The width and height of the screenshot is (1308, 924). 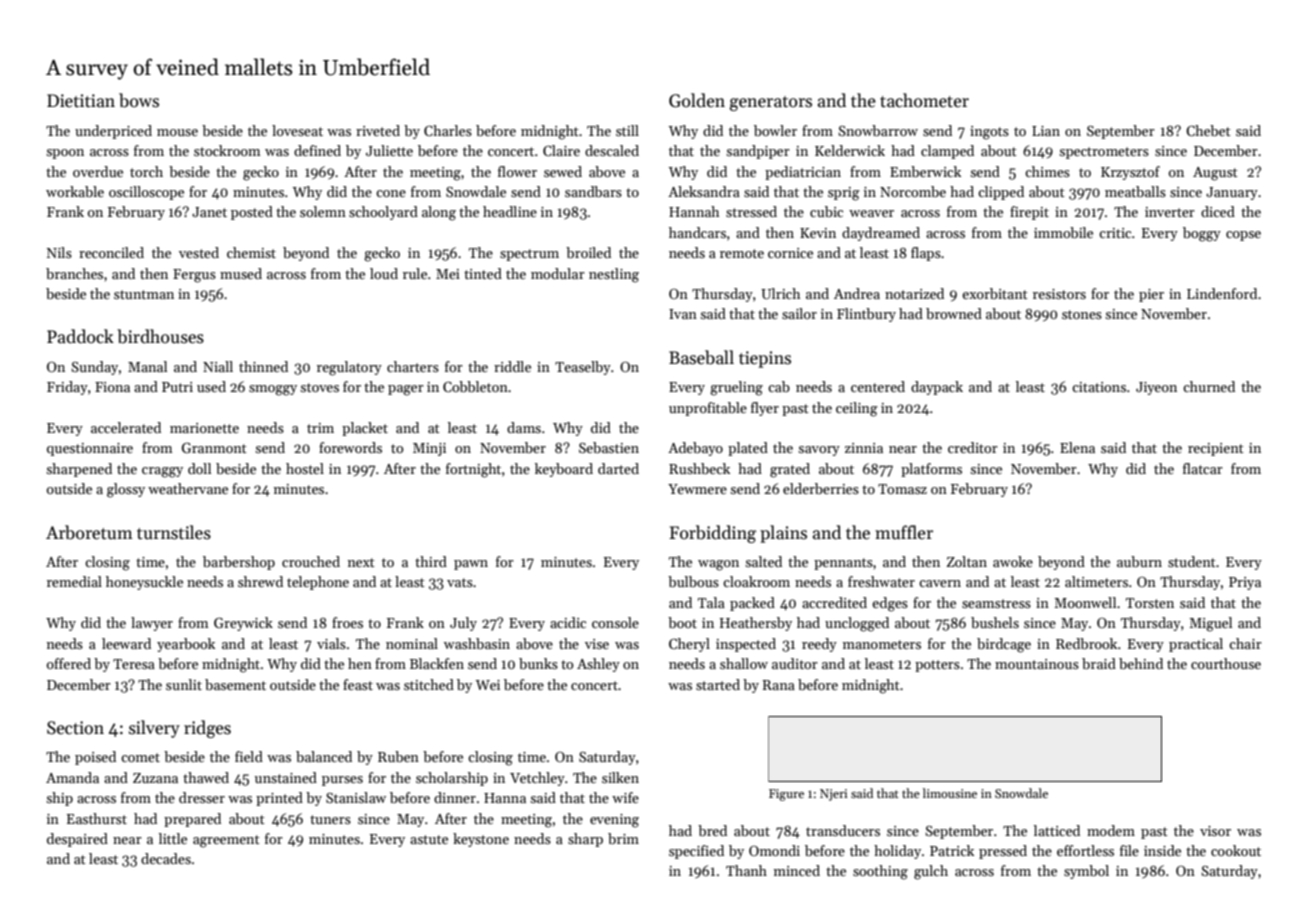 I want to click on forewords, so click(x=350, y=447).
